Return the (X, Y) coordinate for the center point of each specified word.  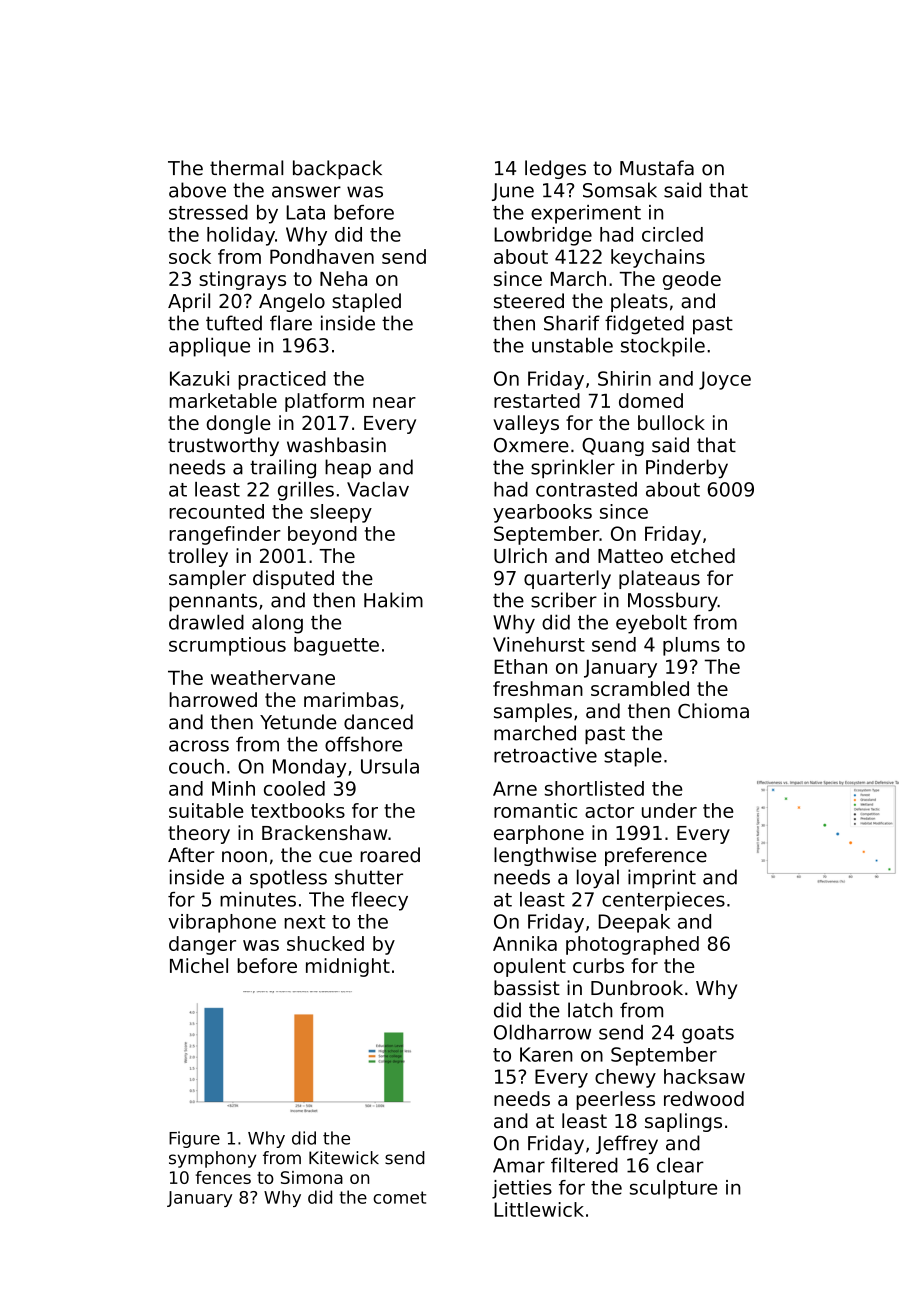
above (197, 190)
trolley (198, 557)
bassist (527, 988)
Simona (312, 1177)
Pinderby (687, 469)
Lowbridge (543, 236)
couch (196, 766)
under (669, 810)
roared (390, 855)
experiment (586, 214)
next (304, 922)
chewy (625, 1078)
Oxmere (531, 445)
